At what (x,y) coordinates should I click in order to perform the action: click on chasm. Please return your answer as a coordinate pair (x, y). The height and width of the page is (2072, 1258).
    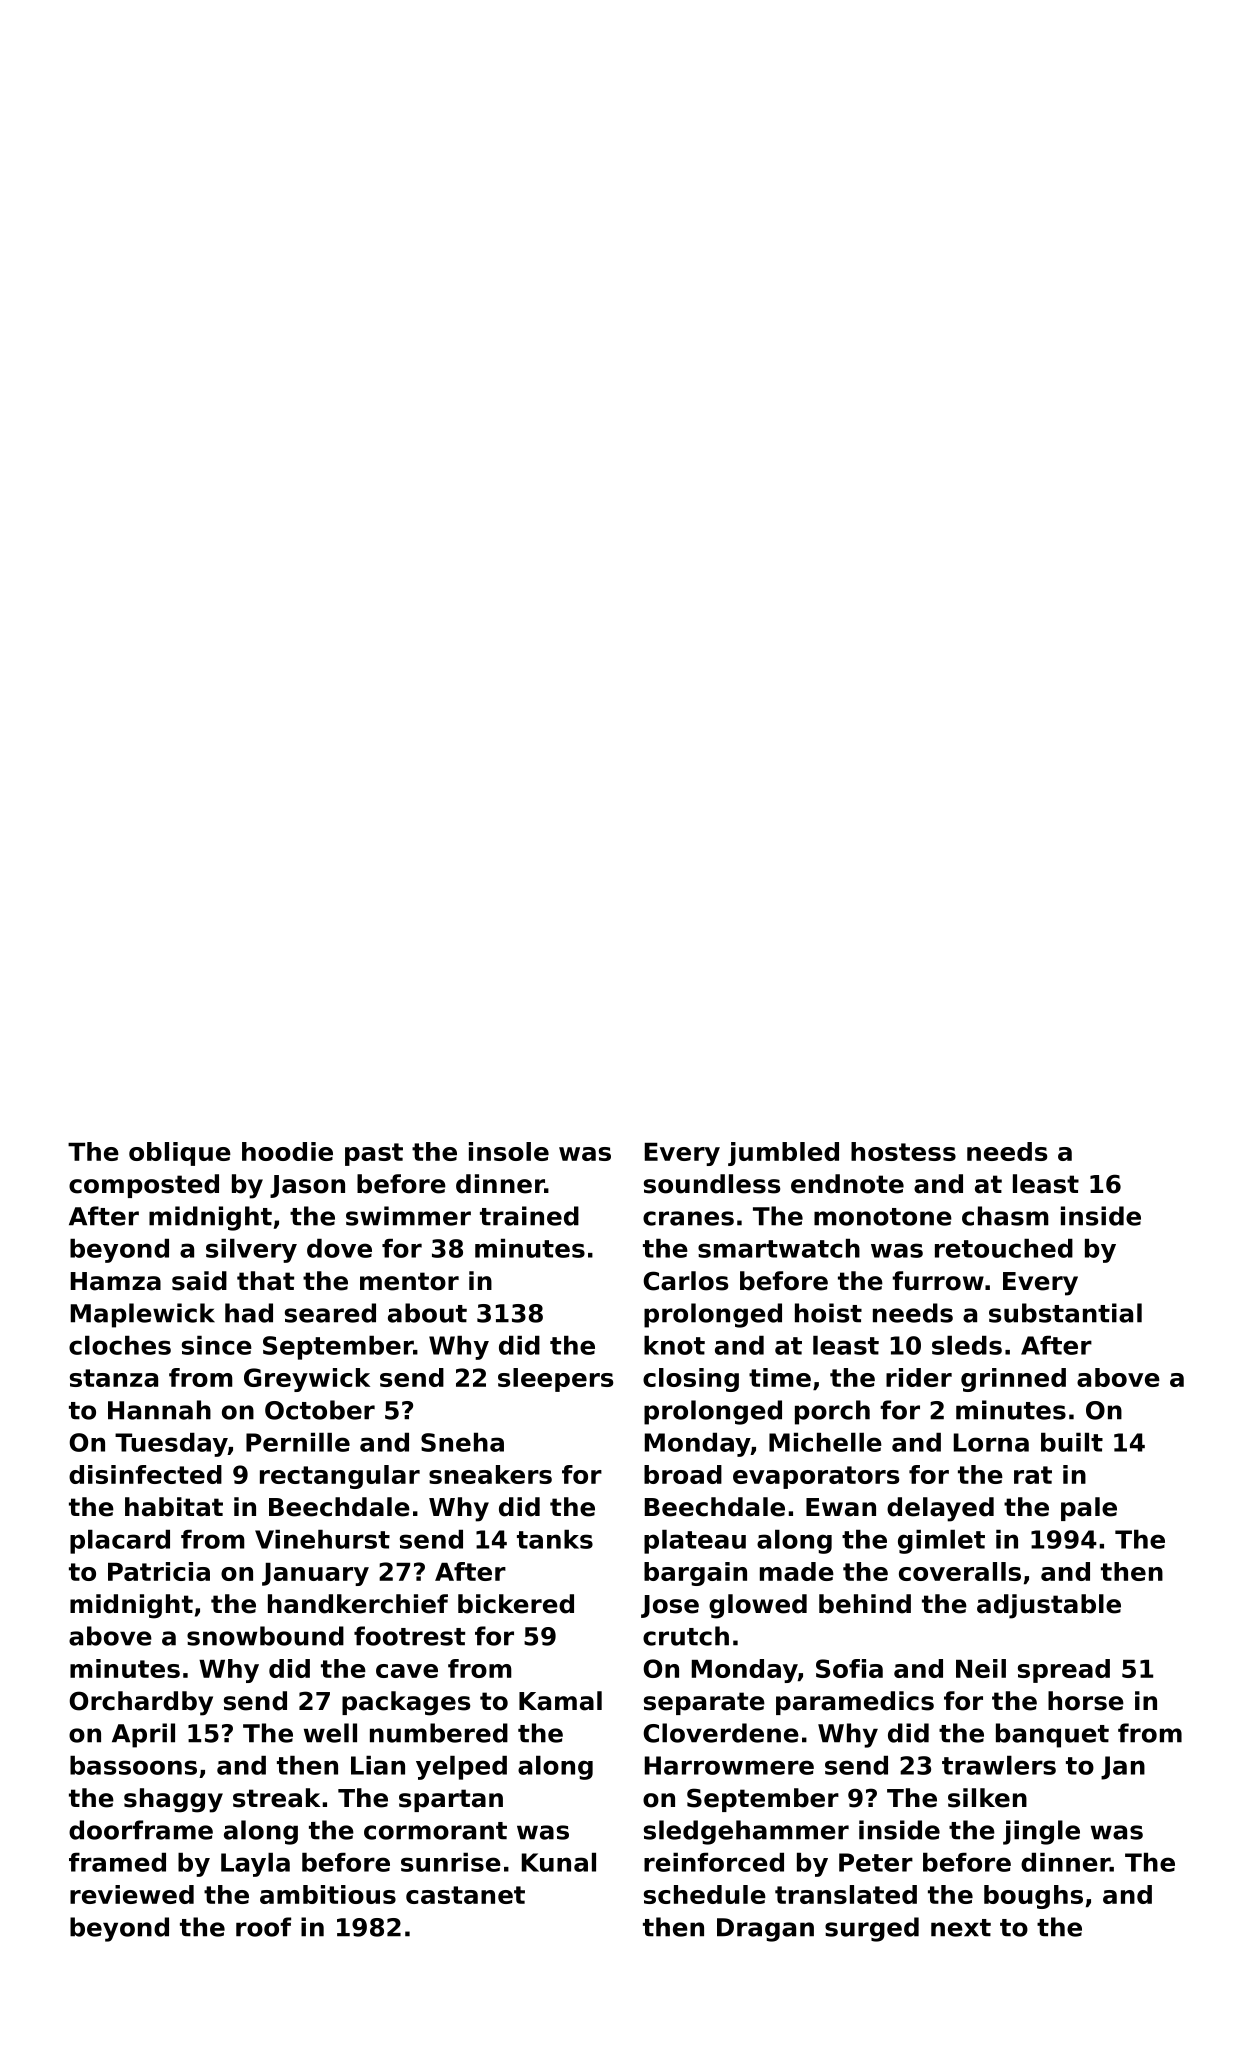
    Looking at the image, I should click on (1005, 1216).
